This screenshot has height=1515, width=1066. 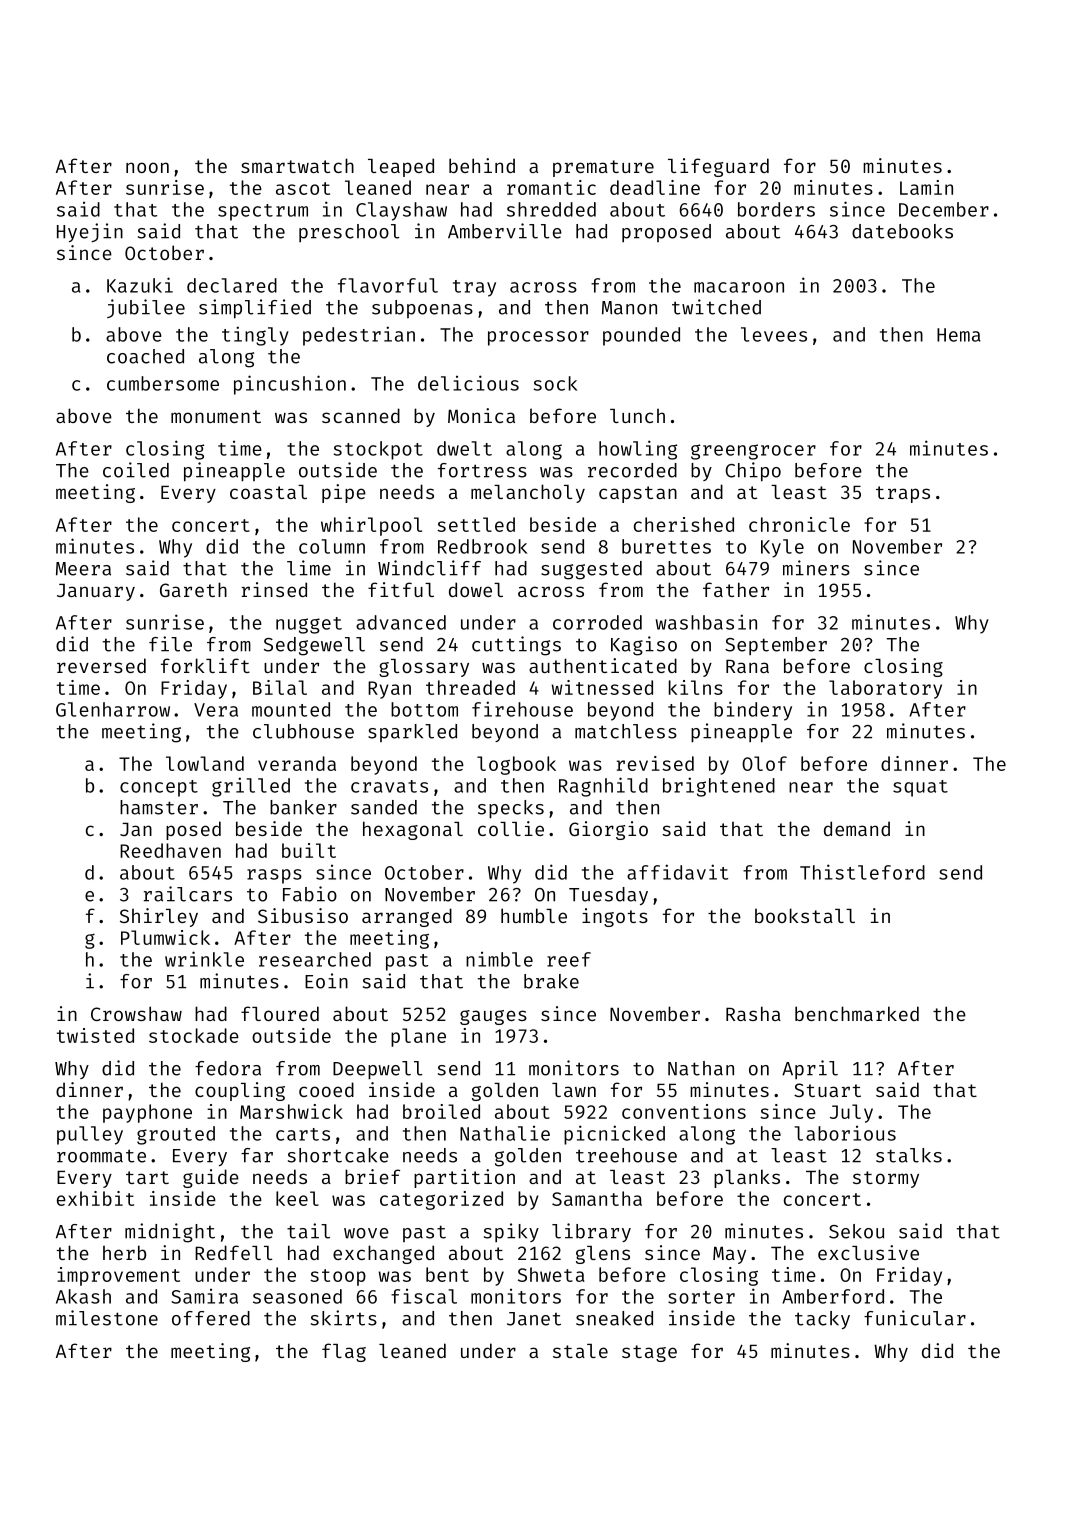 I want to click on exclusive, so click(x=868, y=1252).
